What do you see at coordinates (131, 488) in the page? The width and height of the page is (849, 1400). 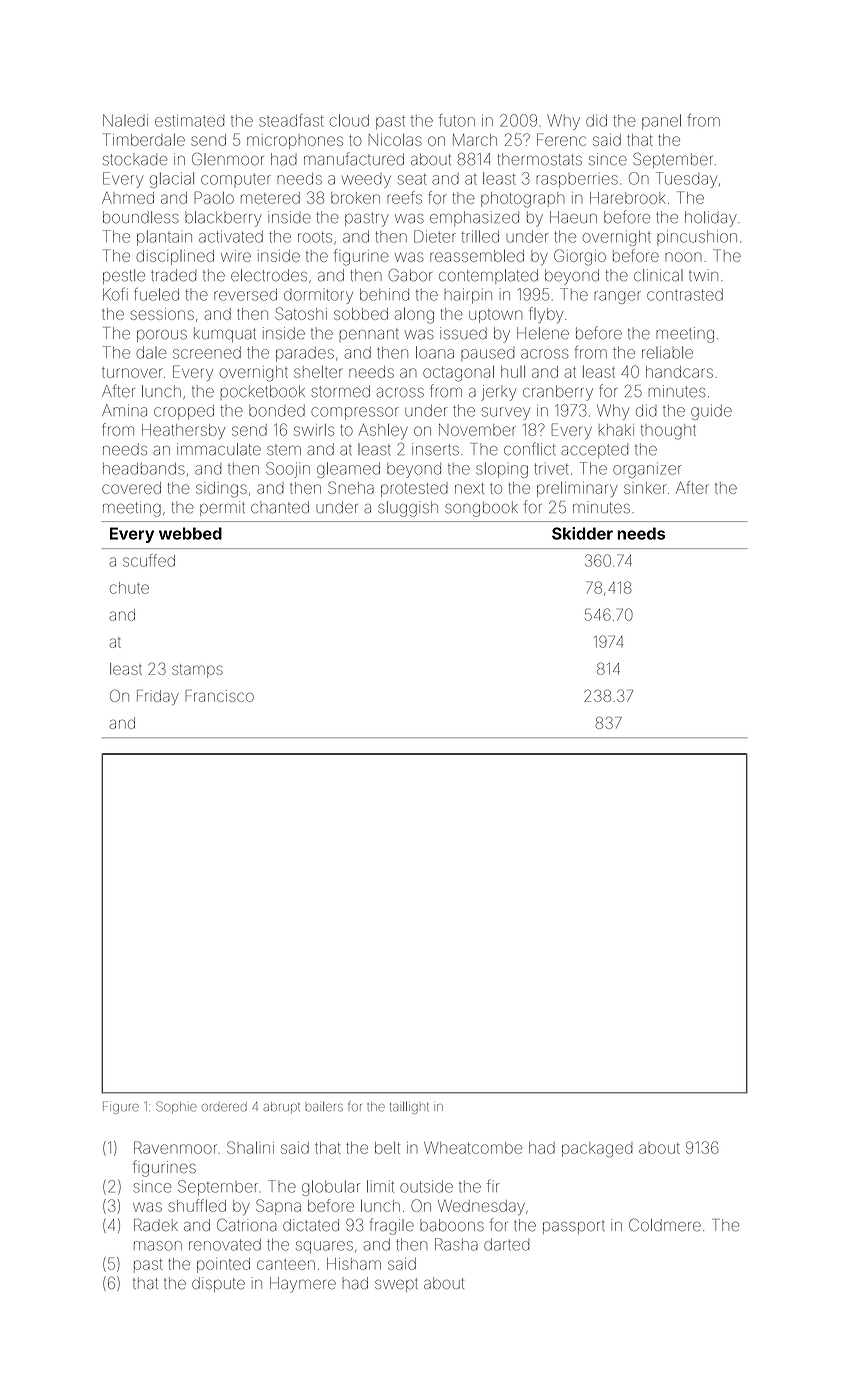 I see `covered` at bounding box center [131, 488].
